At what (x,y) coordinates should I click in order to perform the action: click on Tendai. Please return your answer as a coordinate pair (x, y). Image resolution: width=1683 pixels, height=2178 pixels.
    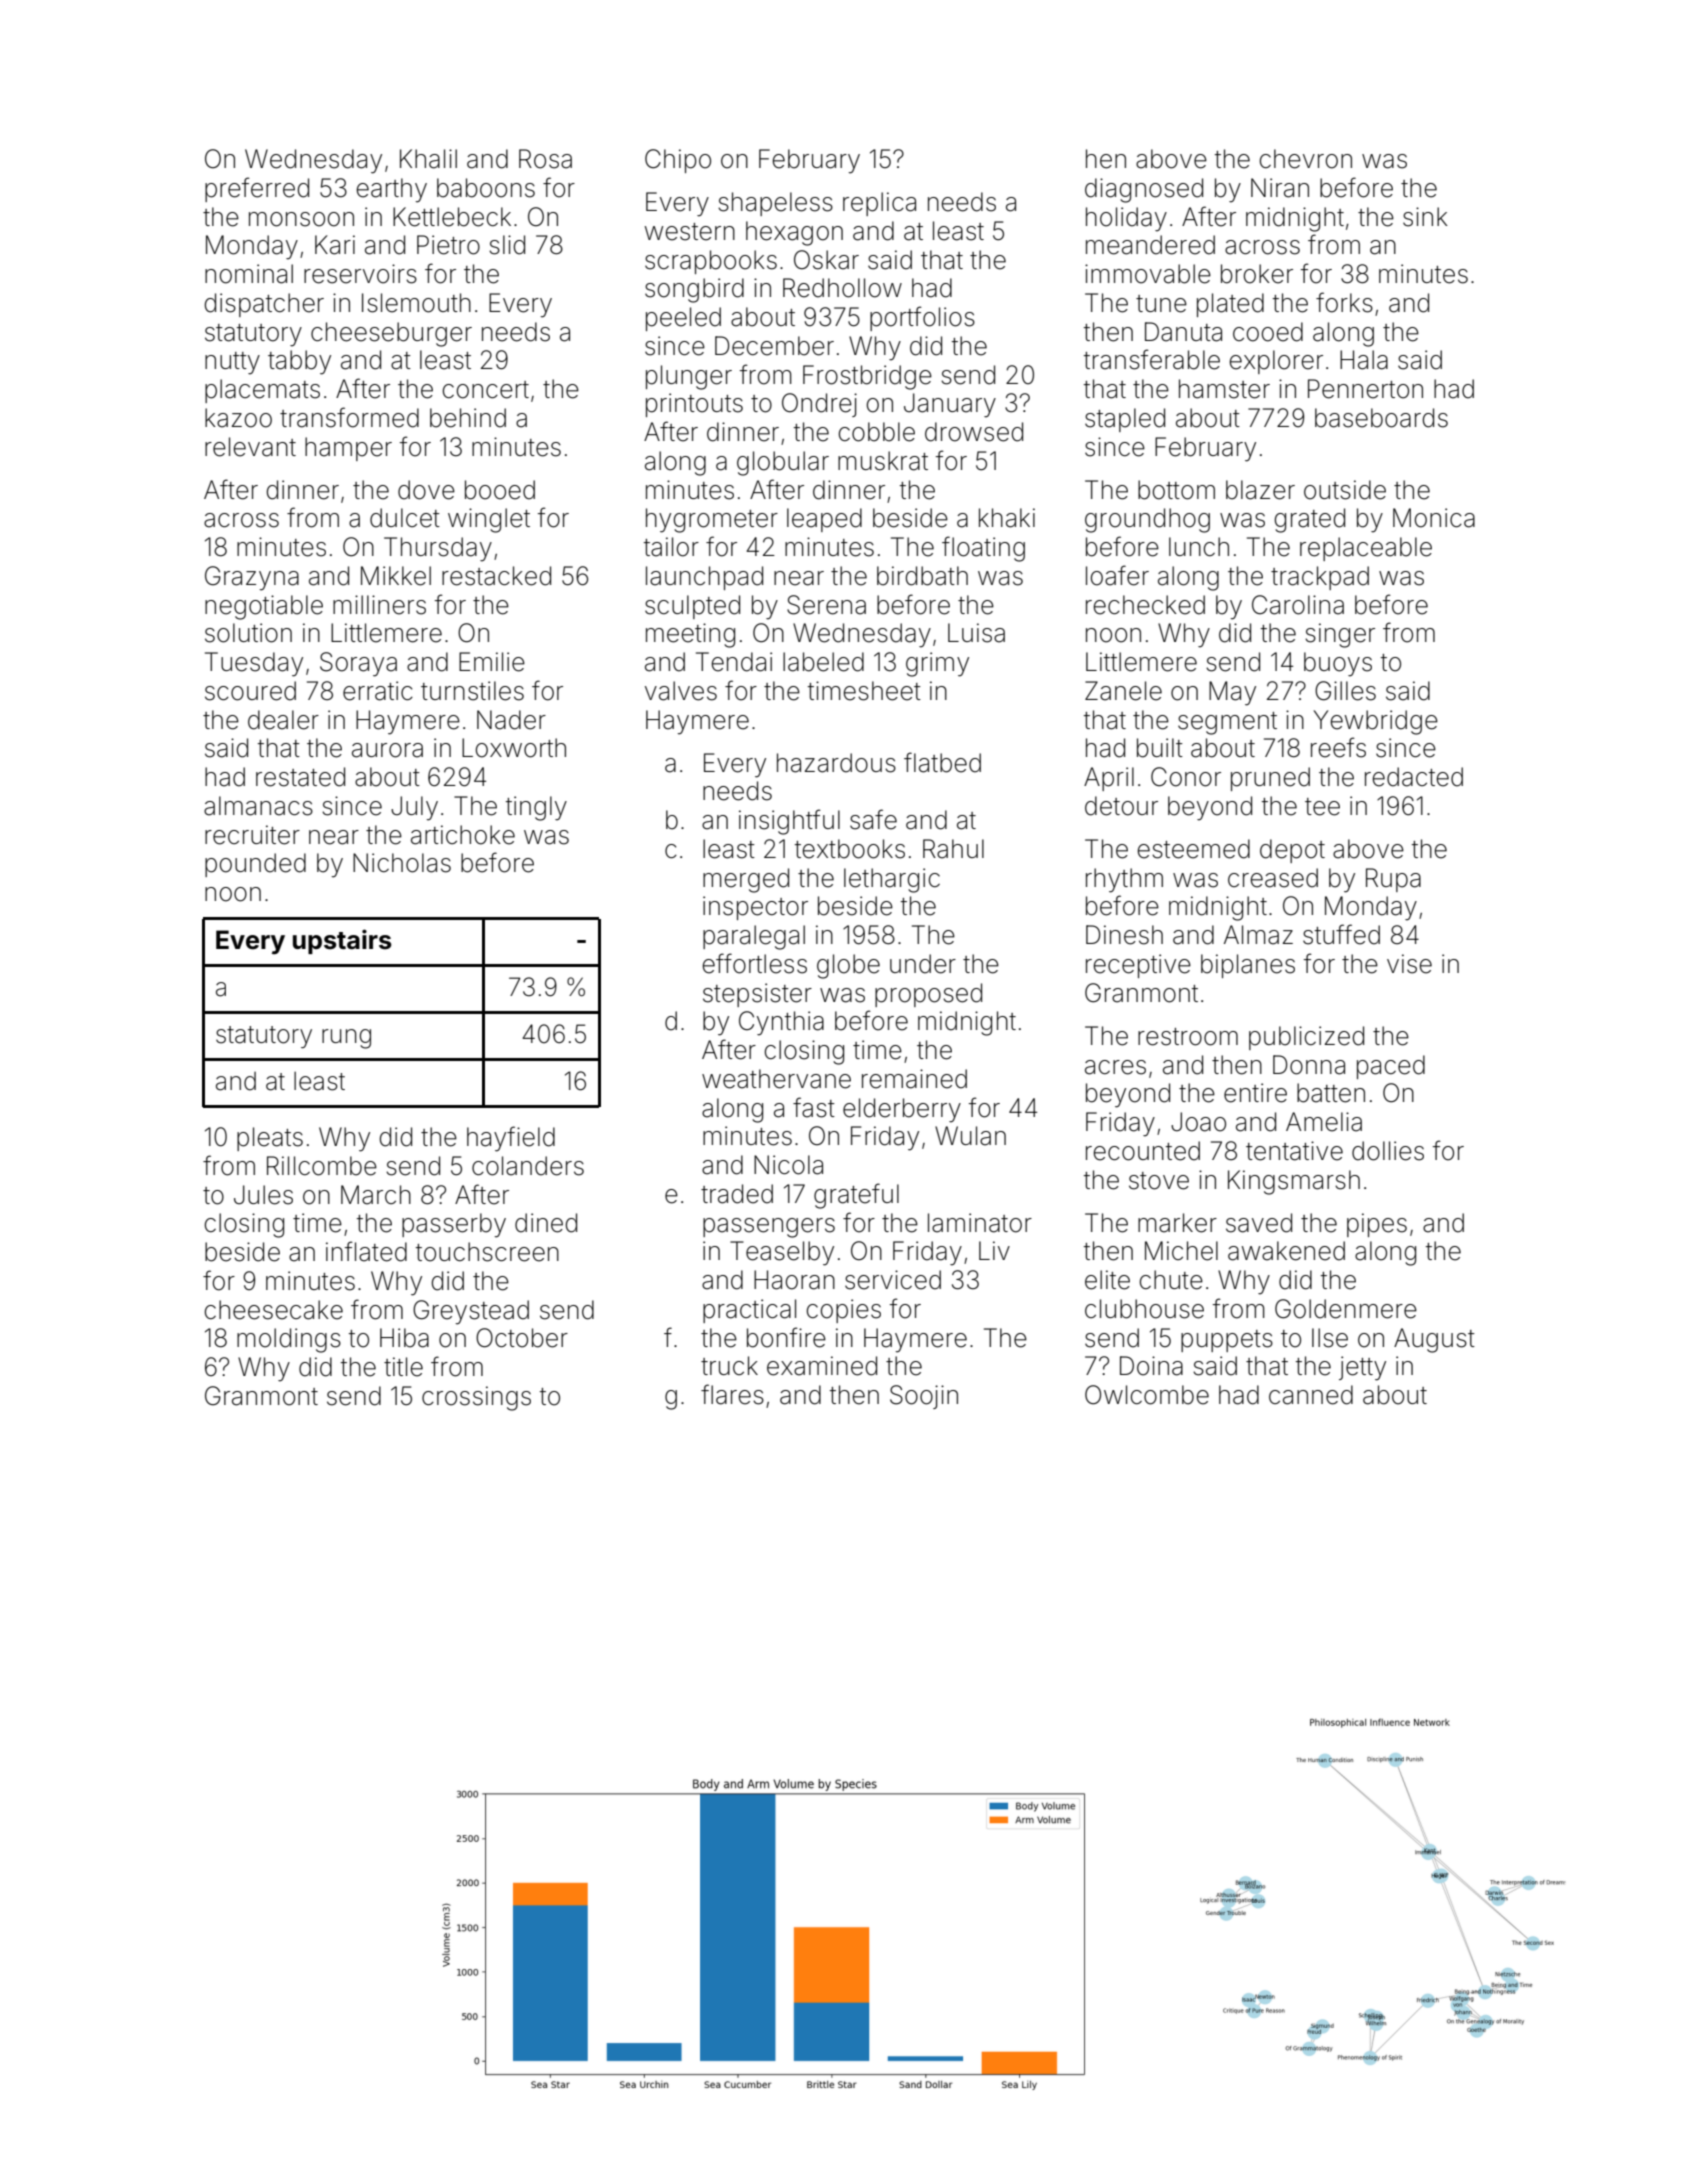
    Looking at the image, I should click on (734, 662).
